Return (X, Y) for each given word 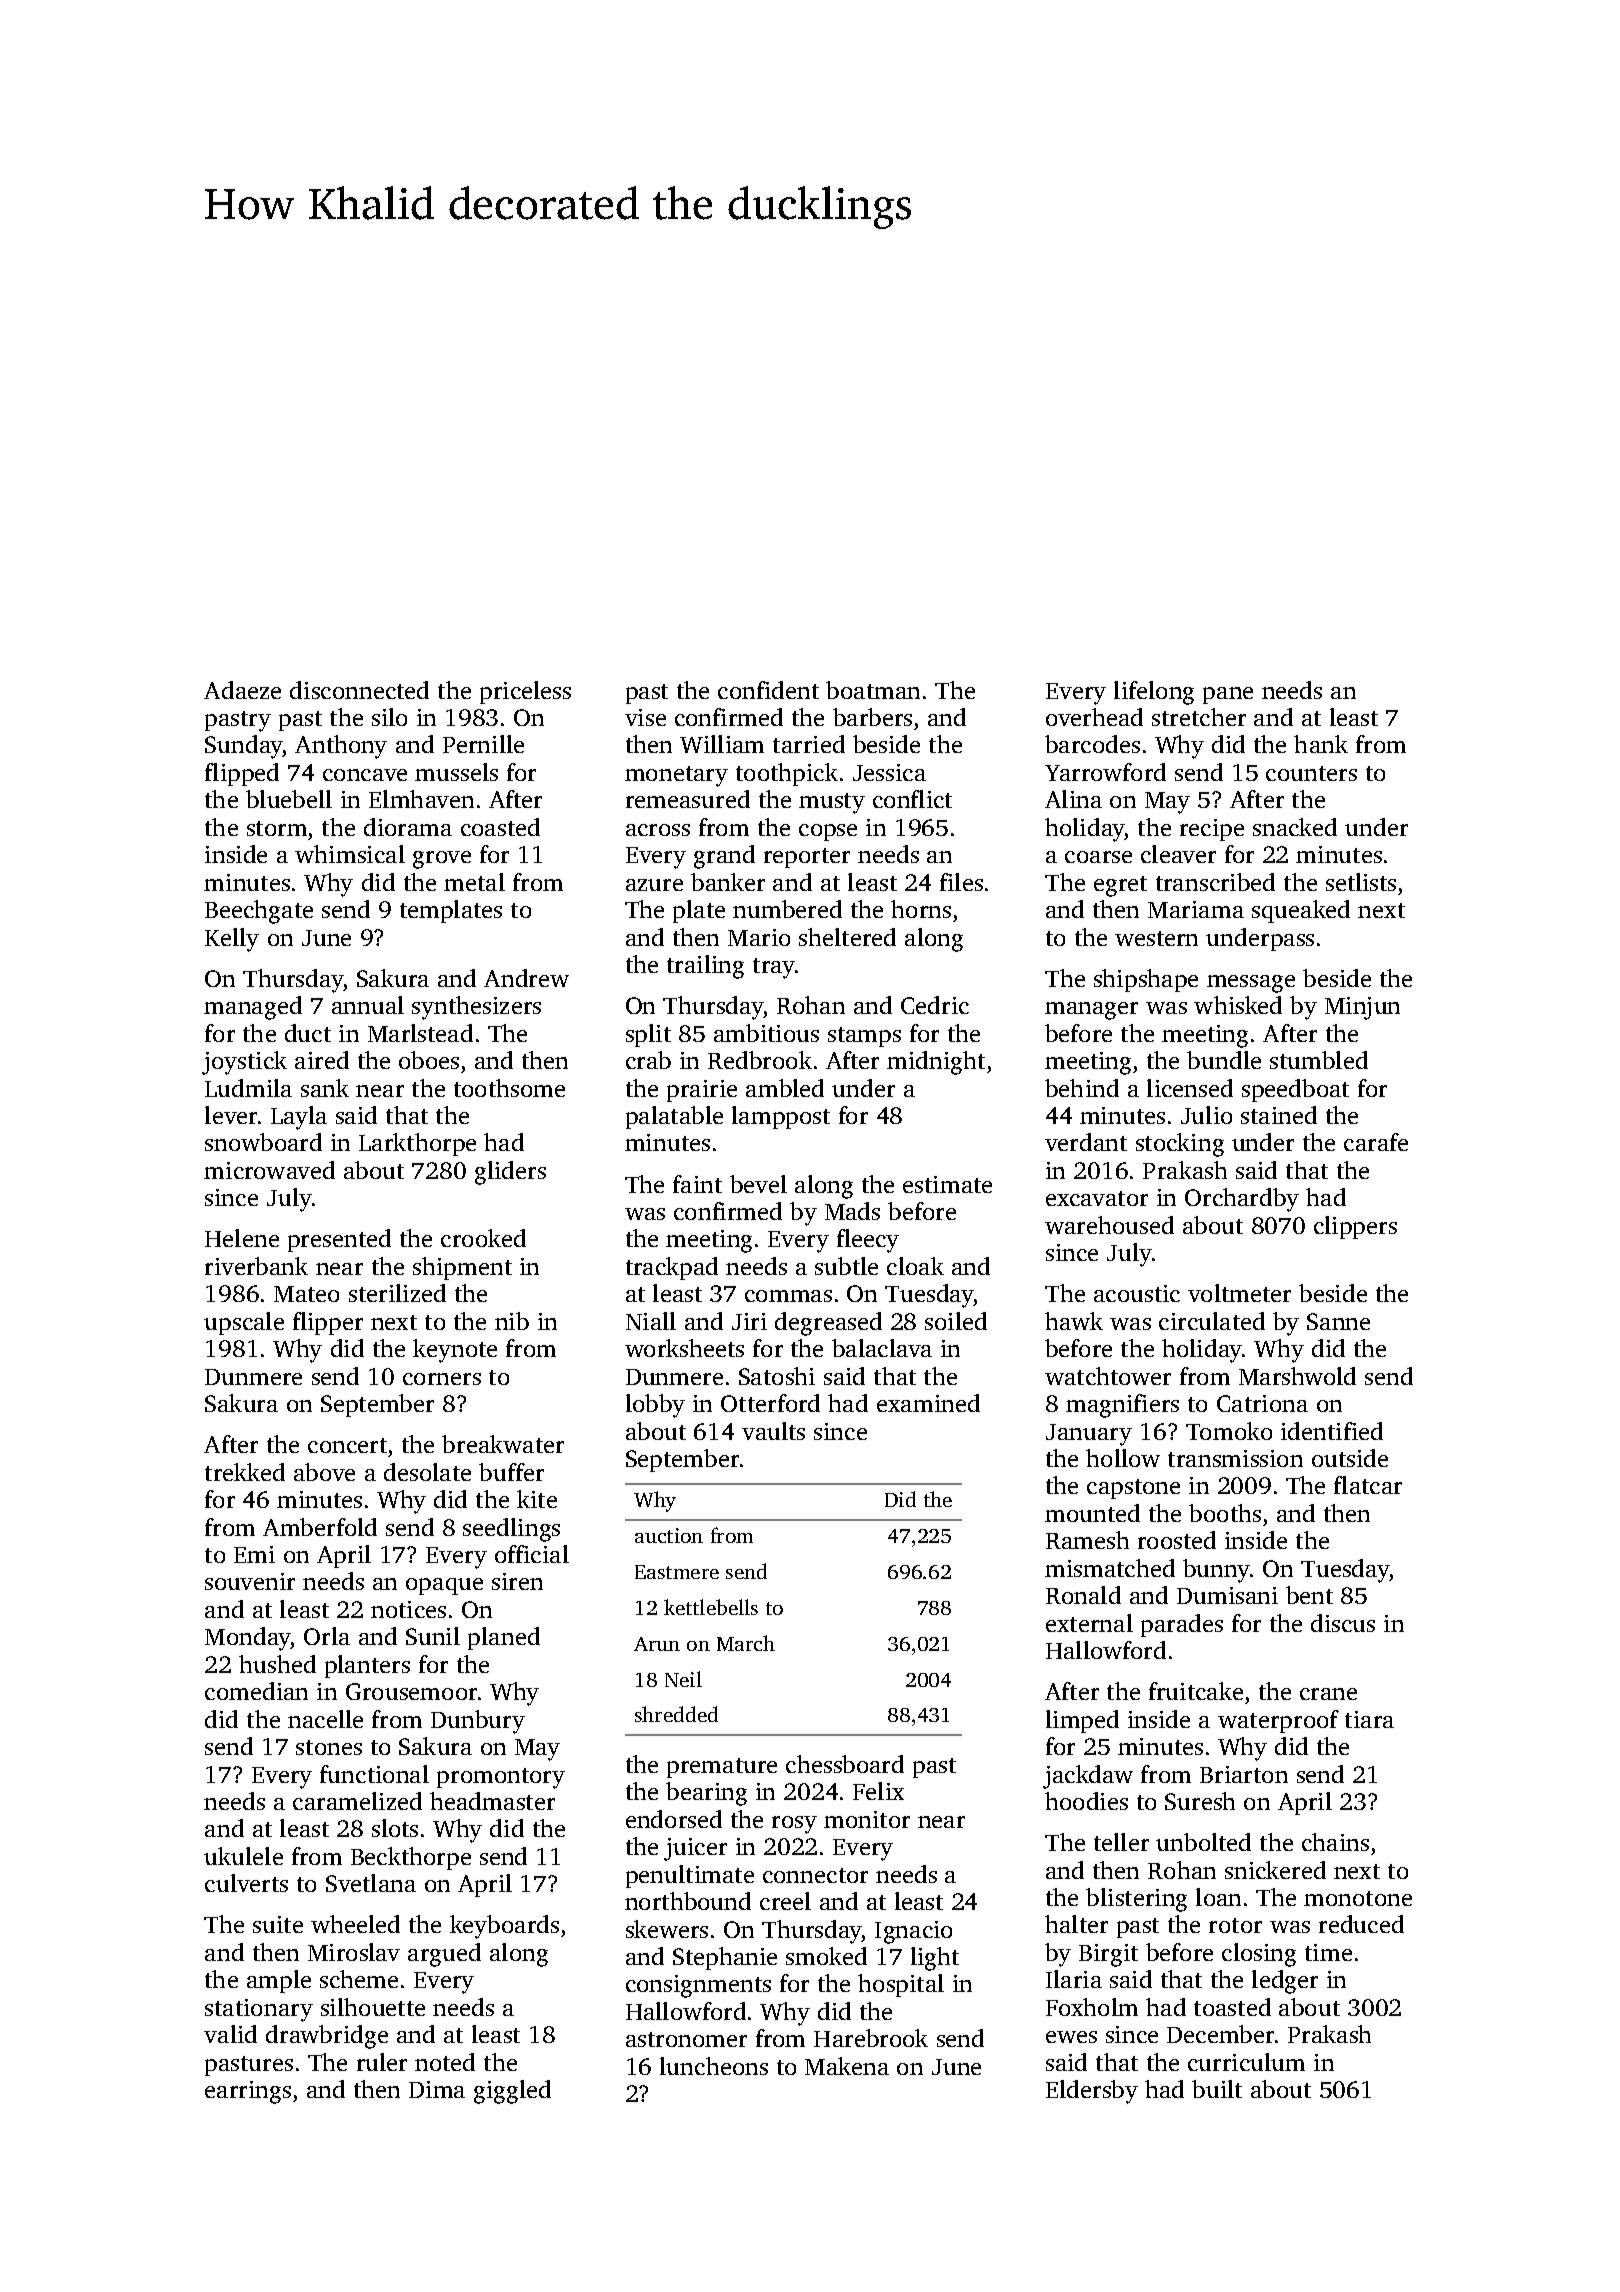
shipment (462, 1268)
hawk (1074, 1321)
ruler (382, 2062)
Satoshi (777, 1376)
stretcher (1199, 717)
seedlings (511, 1530)
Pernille (483, 744)
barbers (872, 717)
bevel (758, 1184)
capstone (1133, 1489)
